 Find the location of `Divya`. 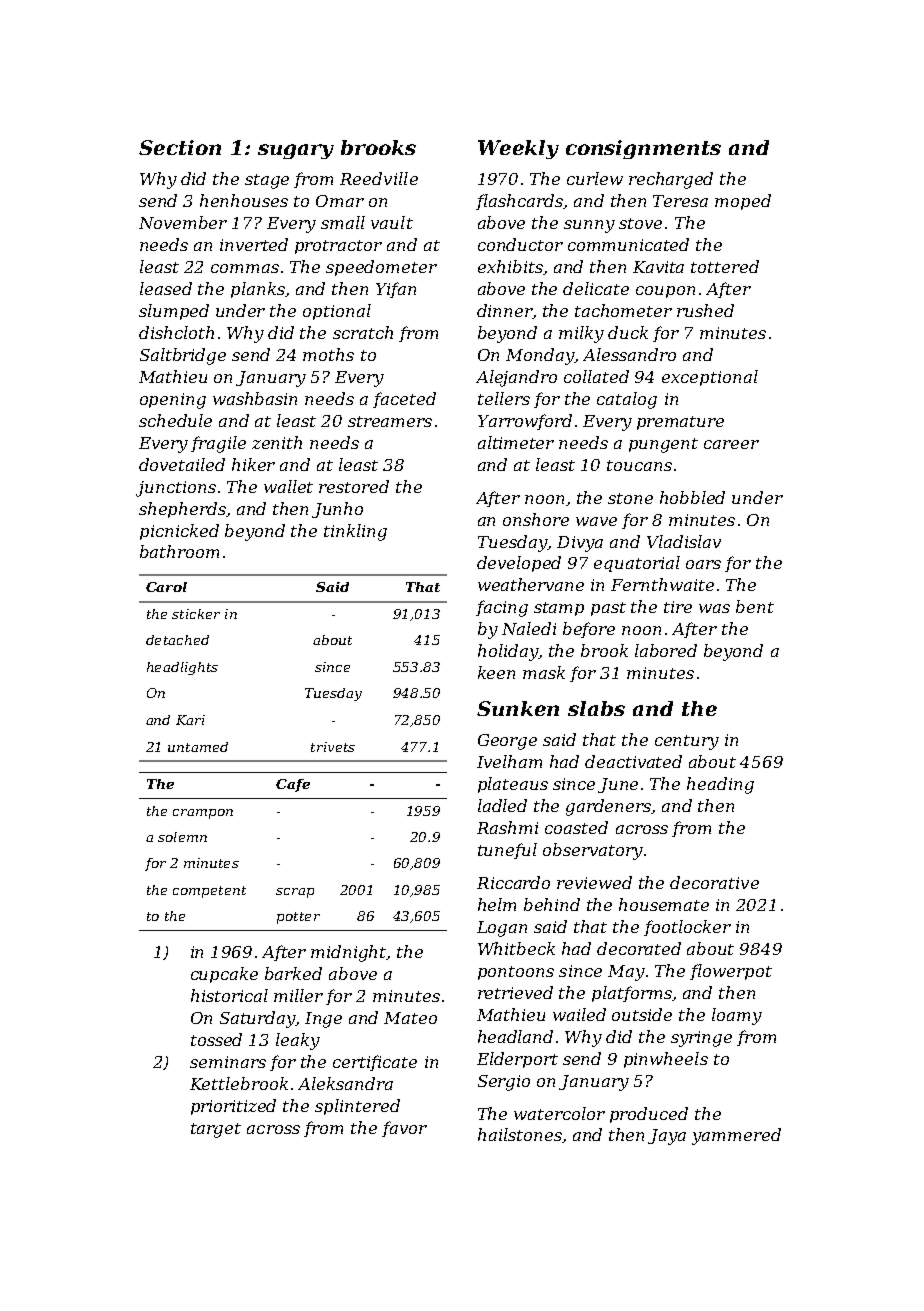

Divya is located at coordinates (580, 544).
